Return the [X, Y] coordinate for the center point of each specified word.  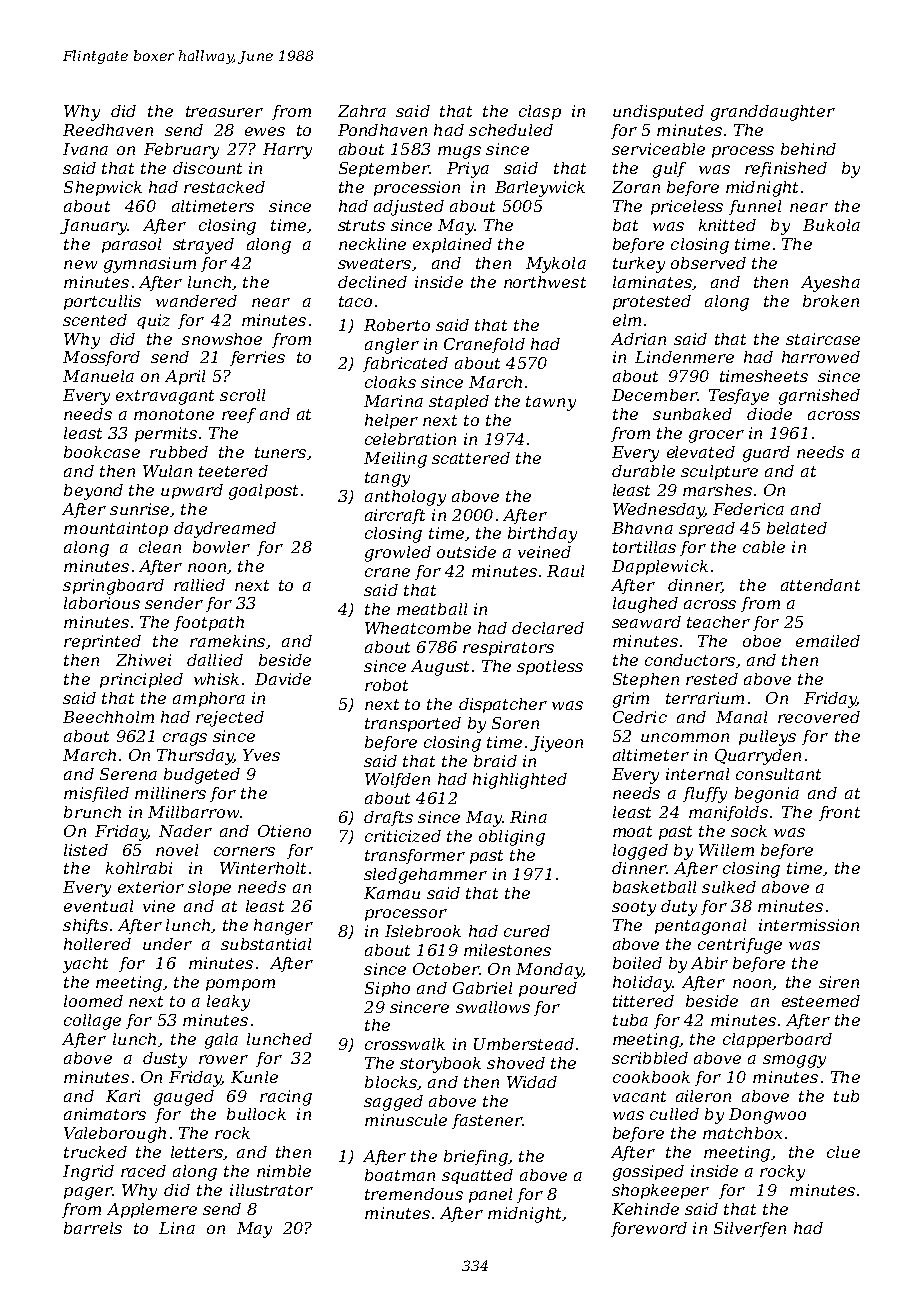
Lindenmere [684, 357]
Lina [177, 1228]
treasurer [224, 111]
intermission [809, 925]
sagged [393, 1103]
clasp [540, 112]
